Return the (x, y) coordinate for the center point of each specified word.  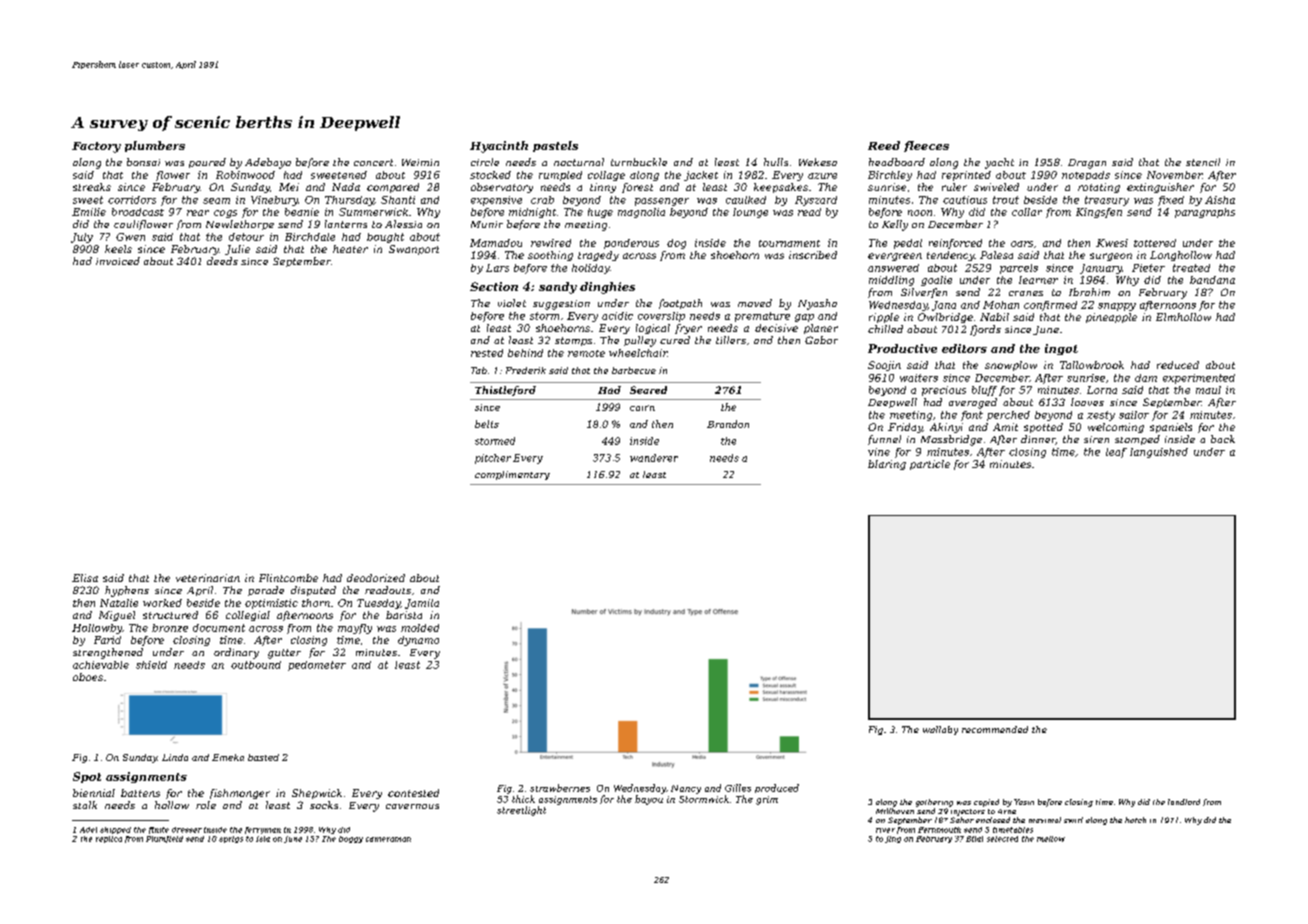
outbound (256, 665)
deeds (222, 261)
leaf (1116, 453)
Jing (893, 839)
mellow (1051, 839)
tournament (789, 243)
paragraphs (1205, 213)
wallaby (940, 730)
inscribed (813, 255)
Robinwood (245, 175)
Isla (263, 839)
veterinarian (208, 578)
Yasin (1024, 802)
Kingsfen (1099, 213)
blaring (887, 465)
